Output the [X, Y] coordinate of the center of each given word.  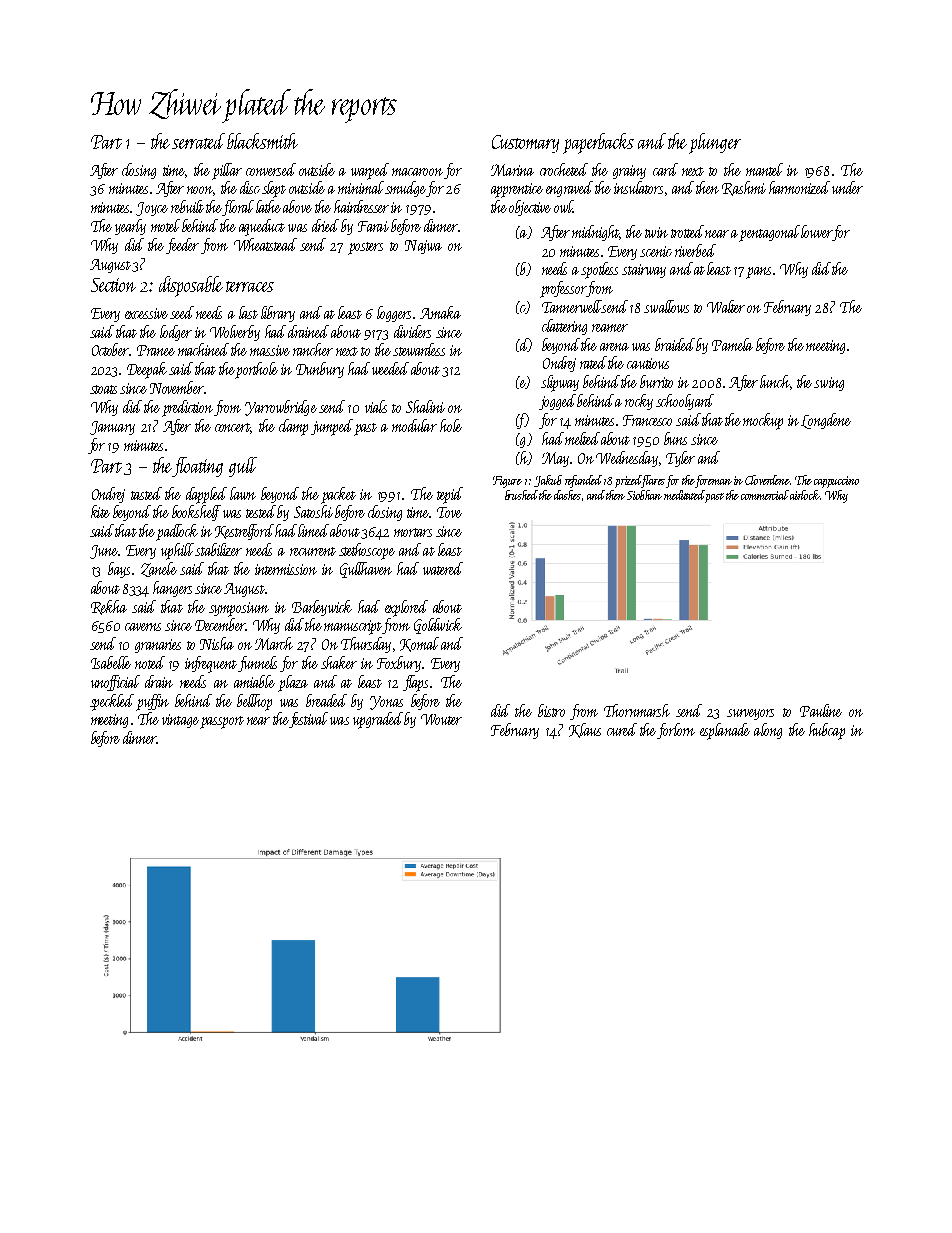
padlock [177, 532]
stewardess [419, 349]
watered [443, 568]
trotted [688, 231]
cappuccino [836, 482]
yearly [130, 227]
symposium [239, 609]
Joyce [152, 209]
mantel [764, 169]
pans [758, 273]
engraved [569, 189]
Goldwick [438, 626]
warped [370, 171]
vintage [180, 721]
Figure [507, 482]
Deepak [147, 370]
